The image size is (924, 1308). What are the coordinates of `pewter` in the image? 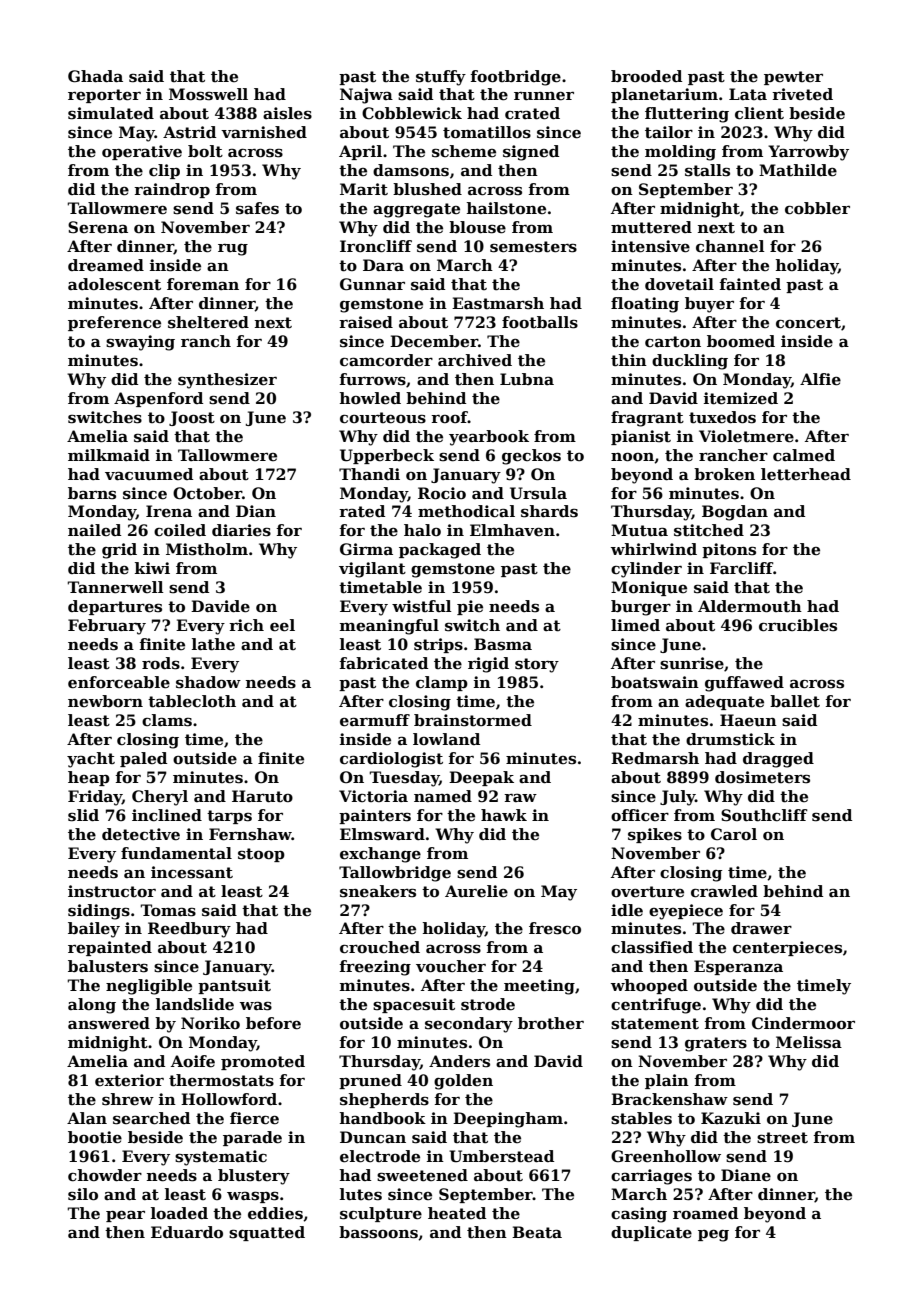 It's located at (793, 78).
